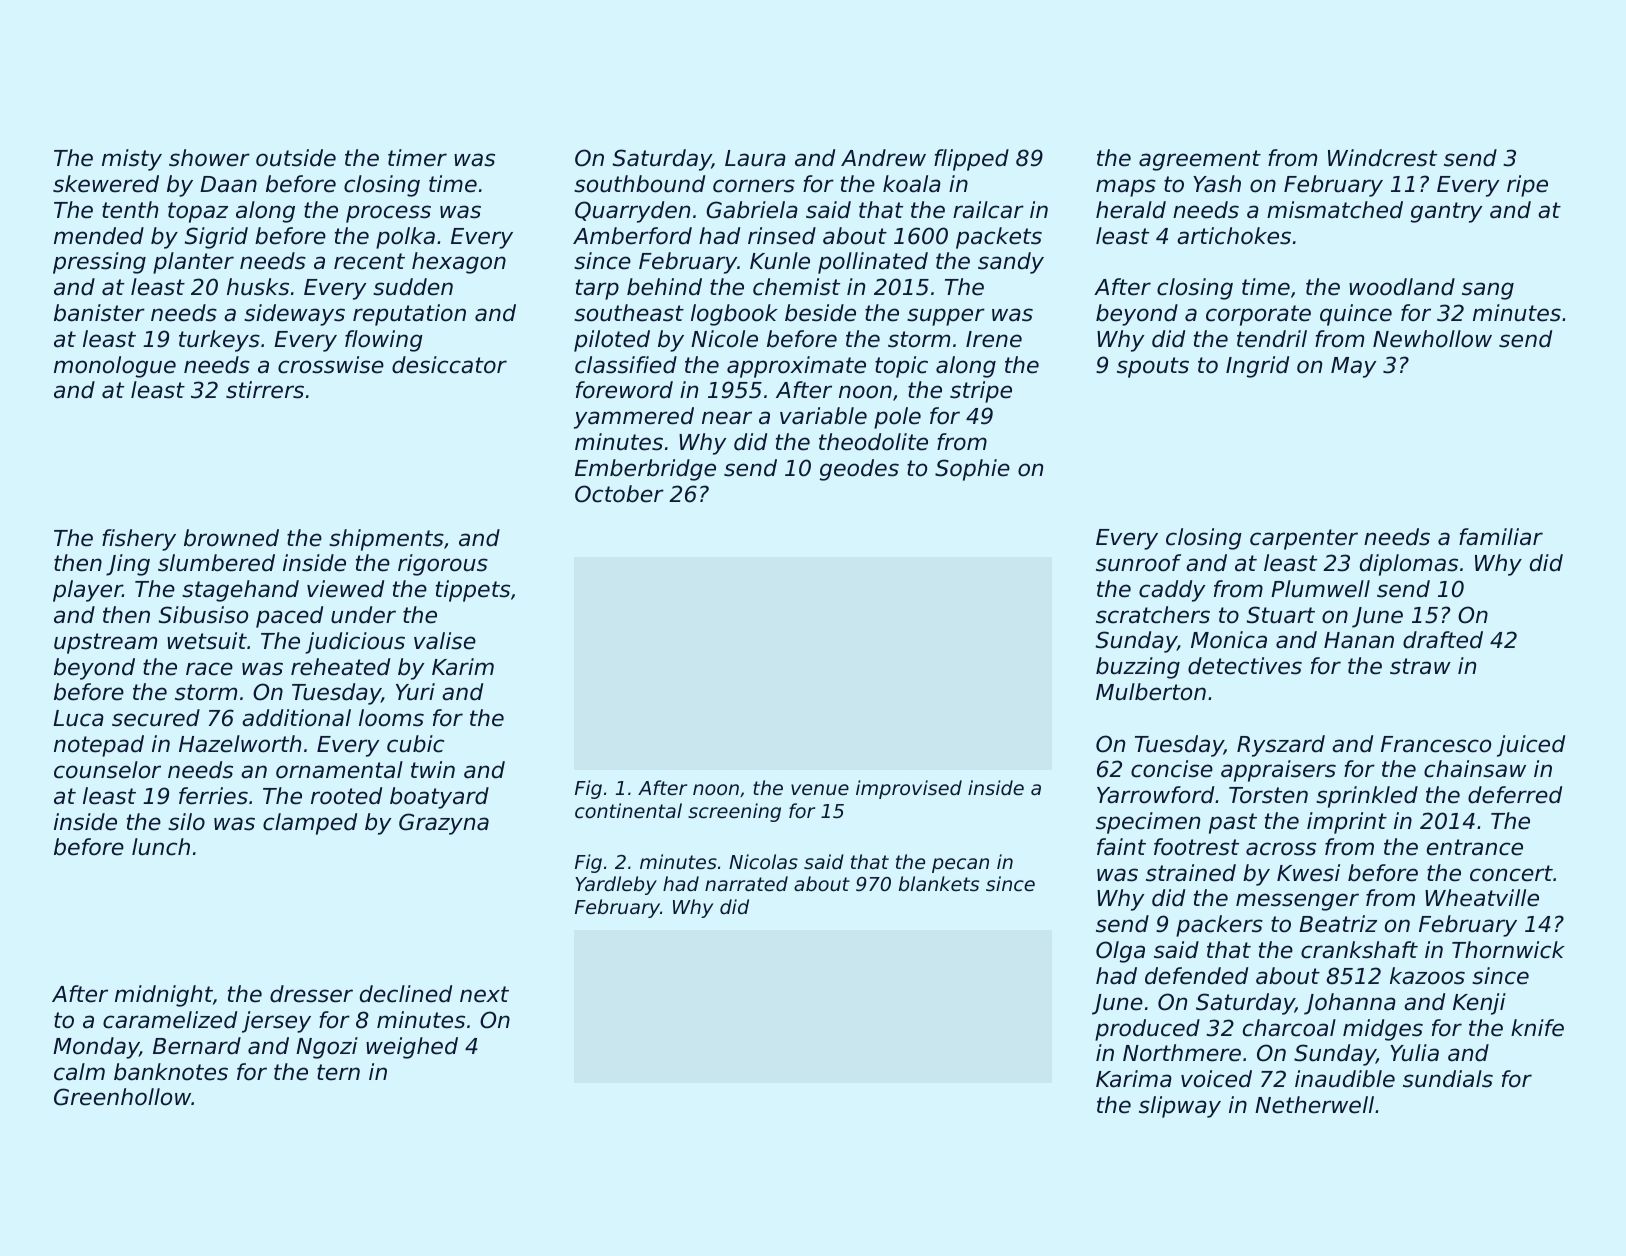 This screenshot has width=1626, height=1256. What do you see at coordinates (311, 994) in the screenshot?
I see `dresser` at bounding box center [311, 994].
